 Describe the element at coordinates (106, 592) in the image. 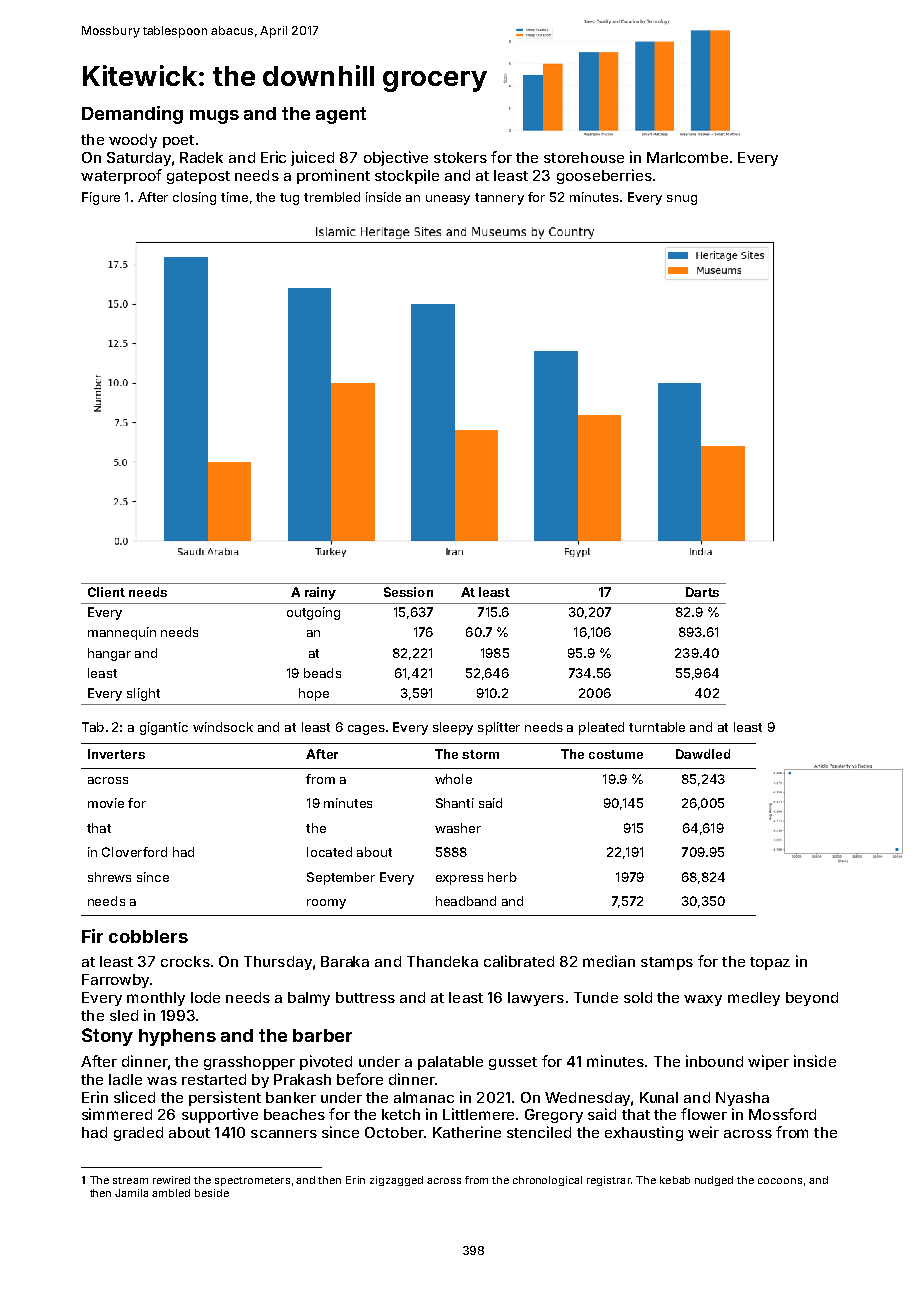

I see `Client` at that location.
